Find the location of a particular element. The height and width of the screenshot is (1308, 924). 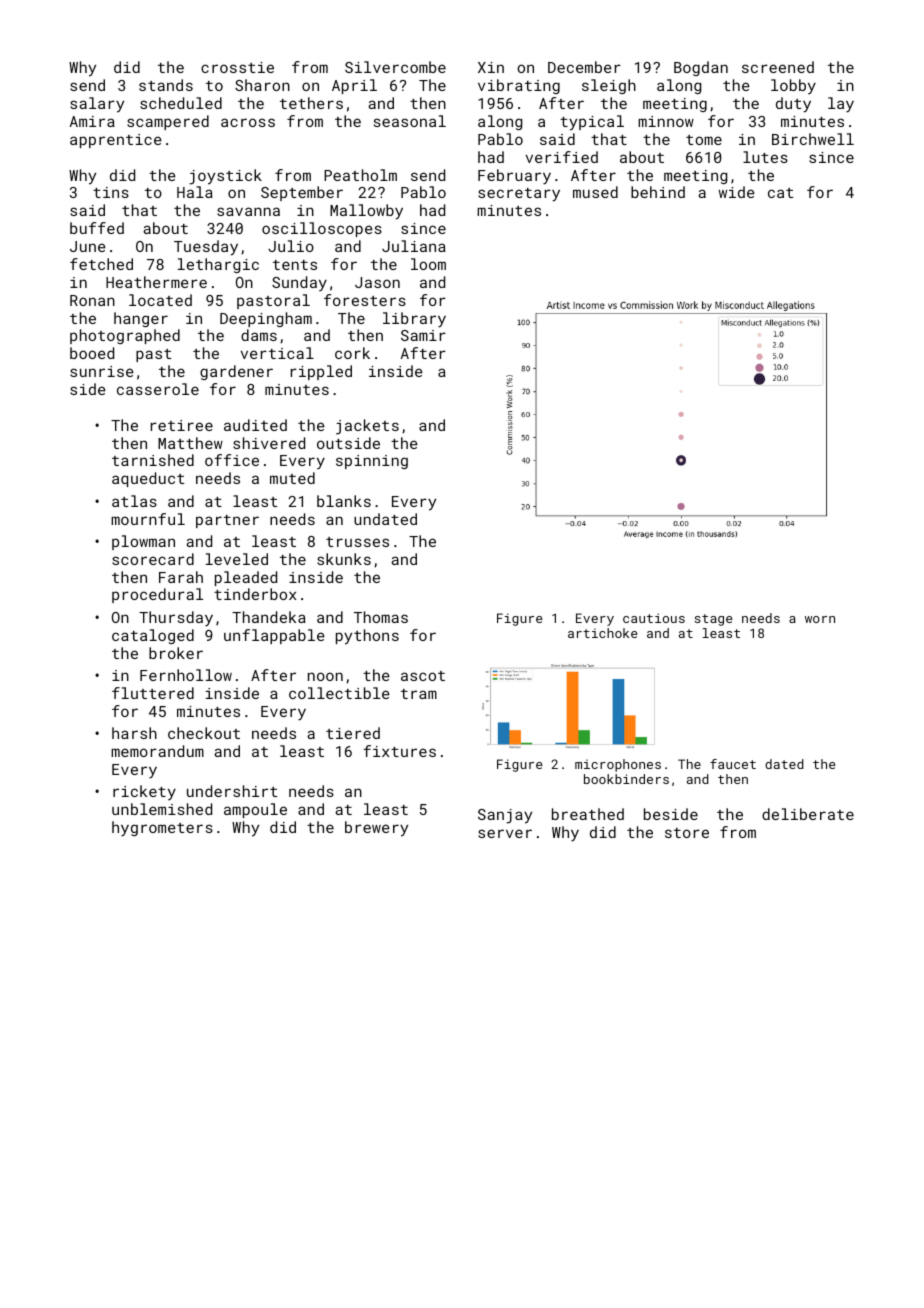

stage is located at coordinates (713, 620).
